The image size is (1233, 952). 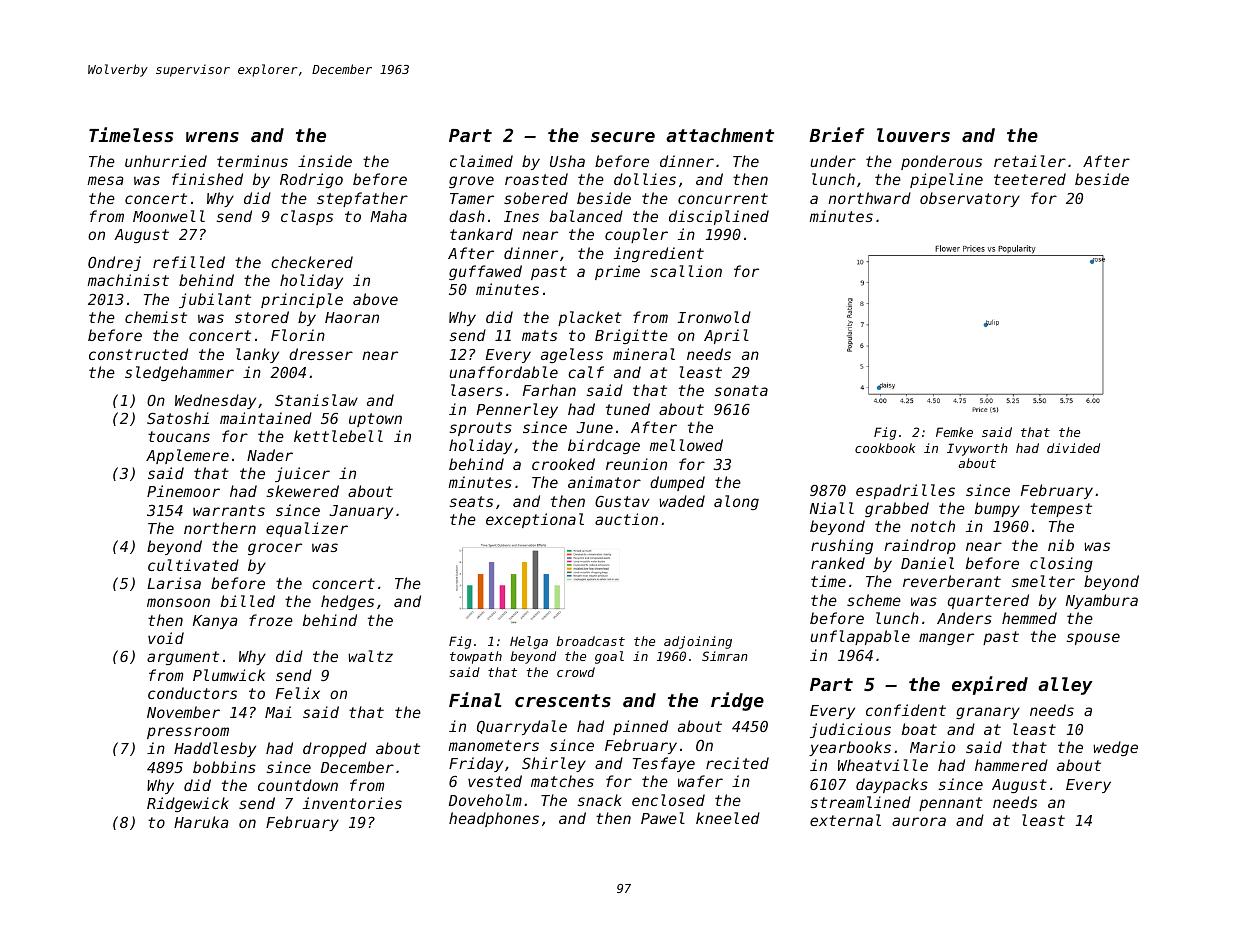 What do you see at coordinates (720, 135) in the screenshot?
I see `attachment` at bounding box center [720, 135].
